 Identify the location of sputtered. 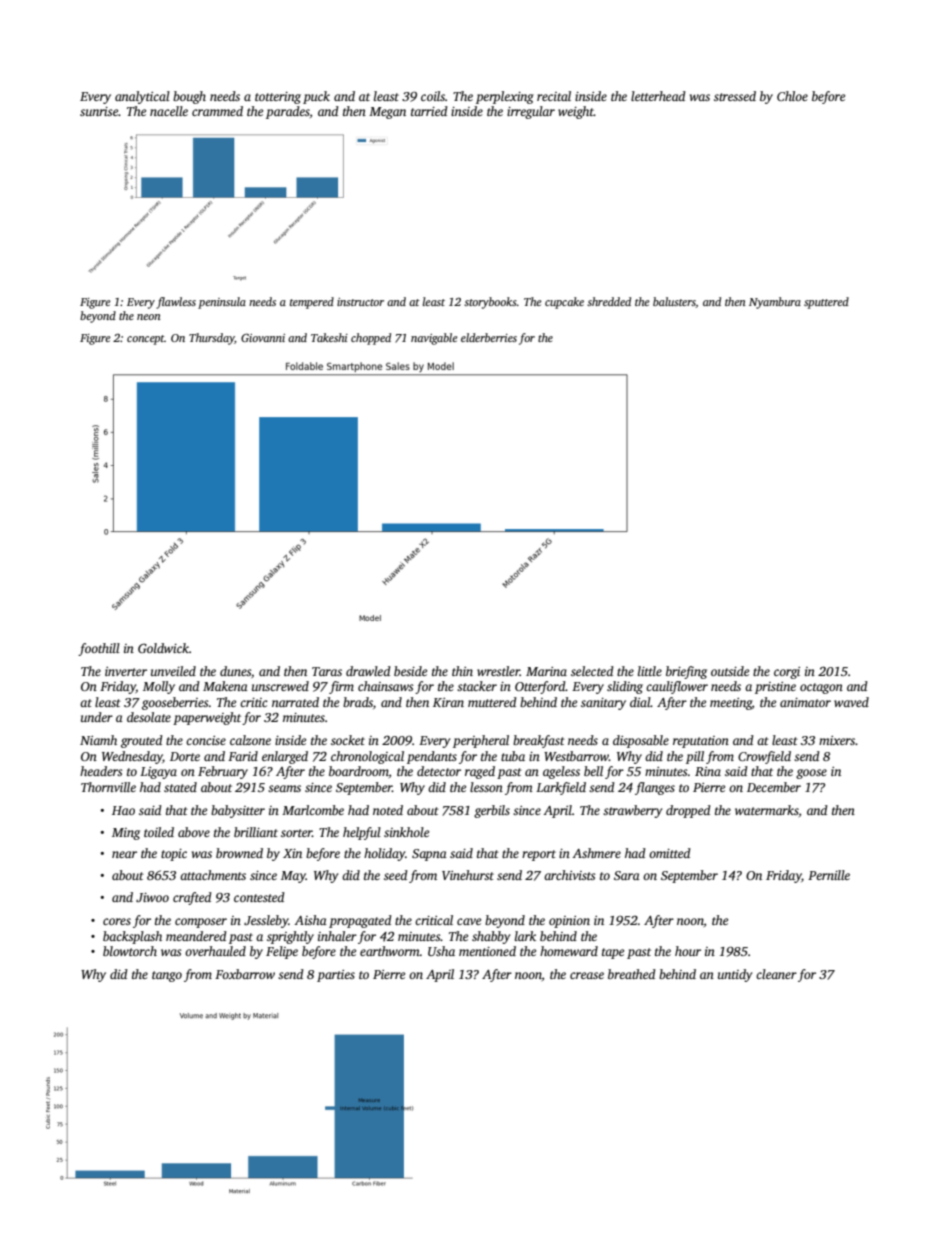
(826, 303).
